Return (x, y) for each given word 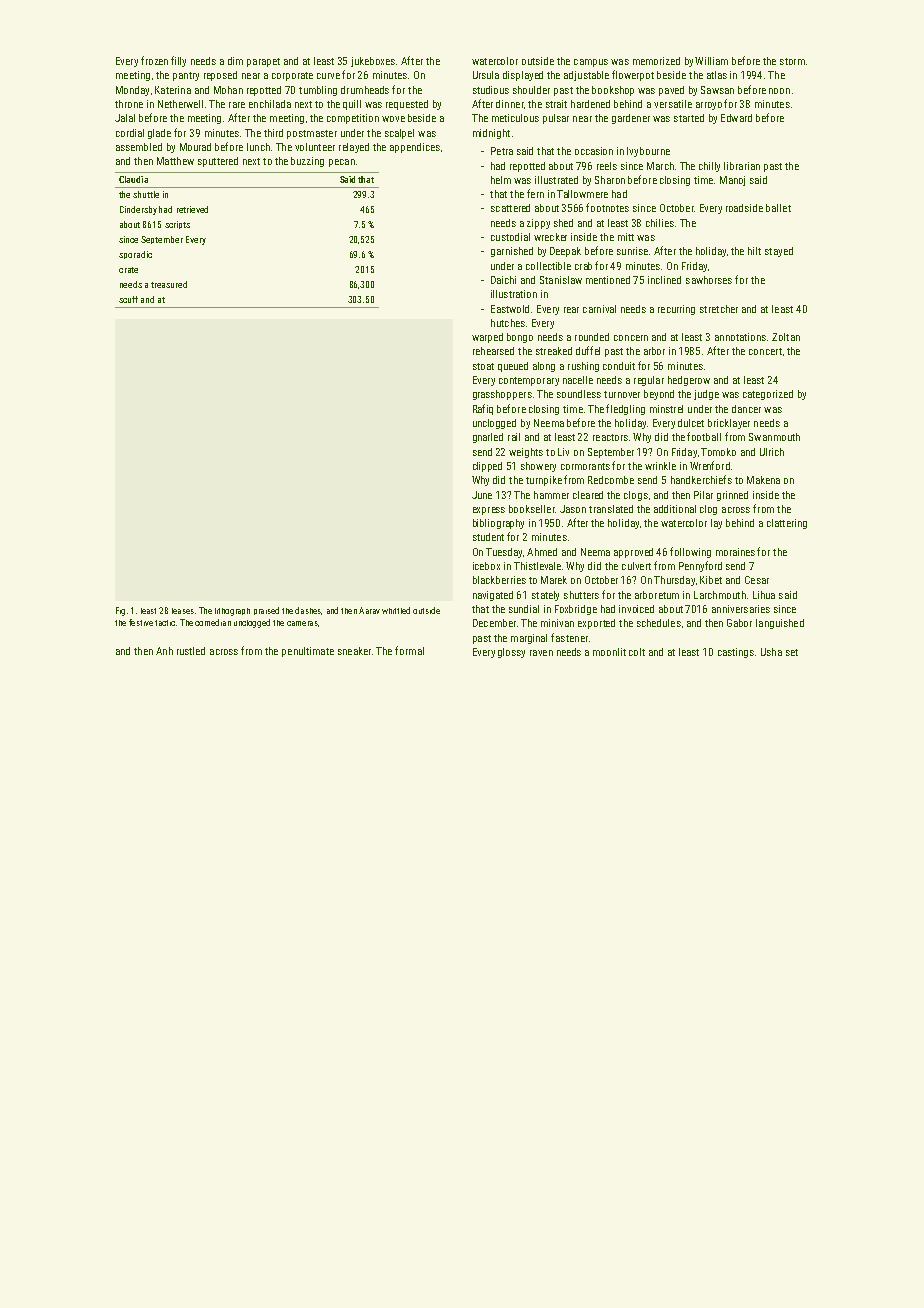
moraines (735, 552)
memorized (656, 61)
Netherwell (180, 104)
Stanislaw (561, 280)
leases (183, 611)
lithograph (232, 612)
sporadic (135, 255)
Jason (573, 509)
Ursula (486, 75)
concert (765, 351)
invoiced (636, 609)
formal (409, 650)
